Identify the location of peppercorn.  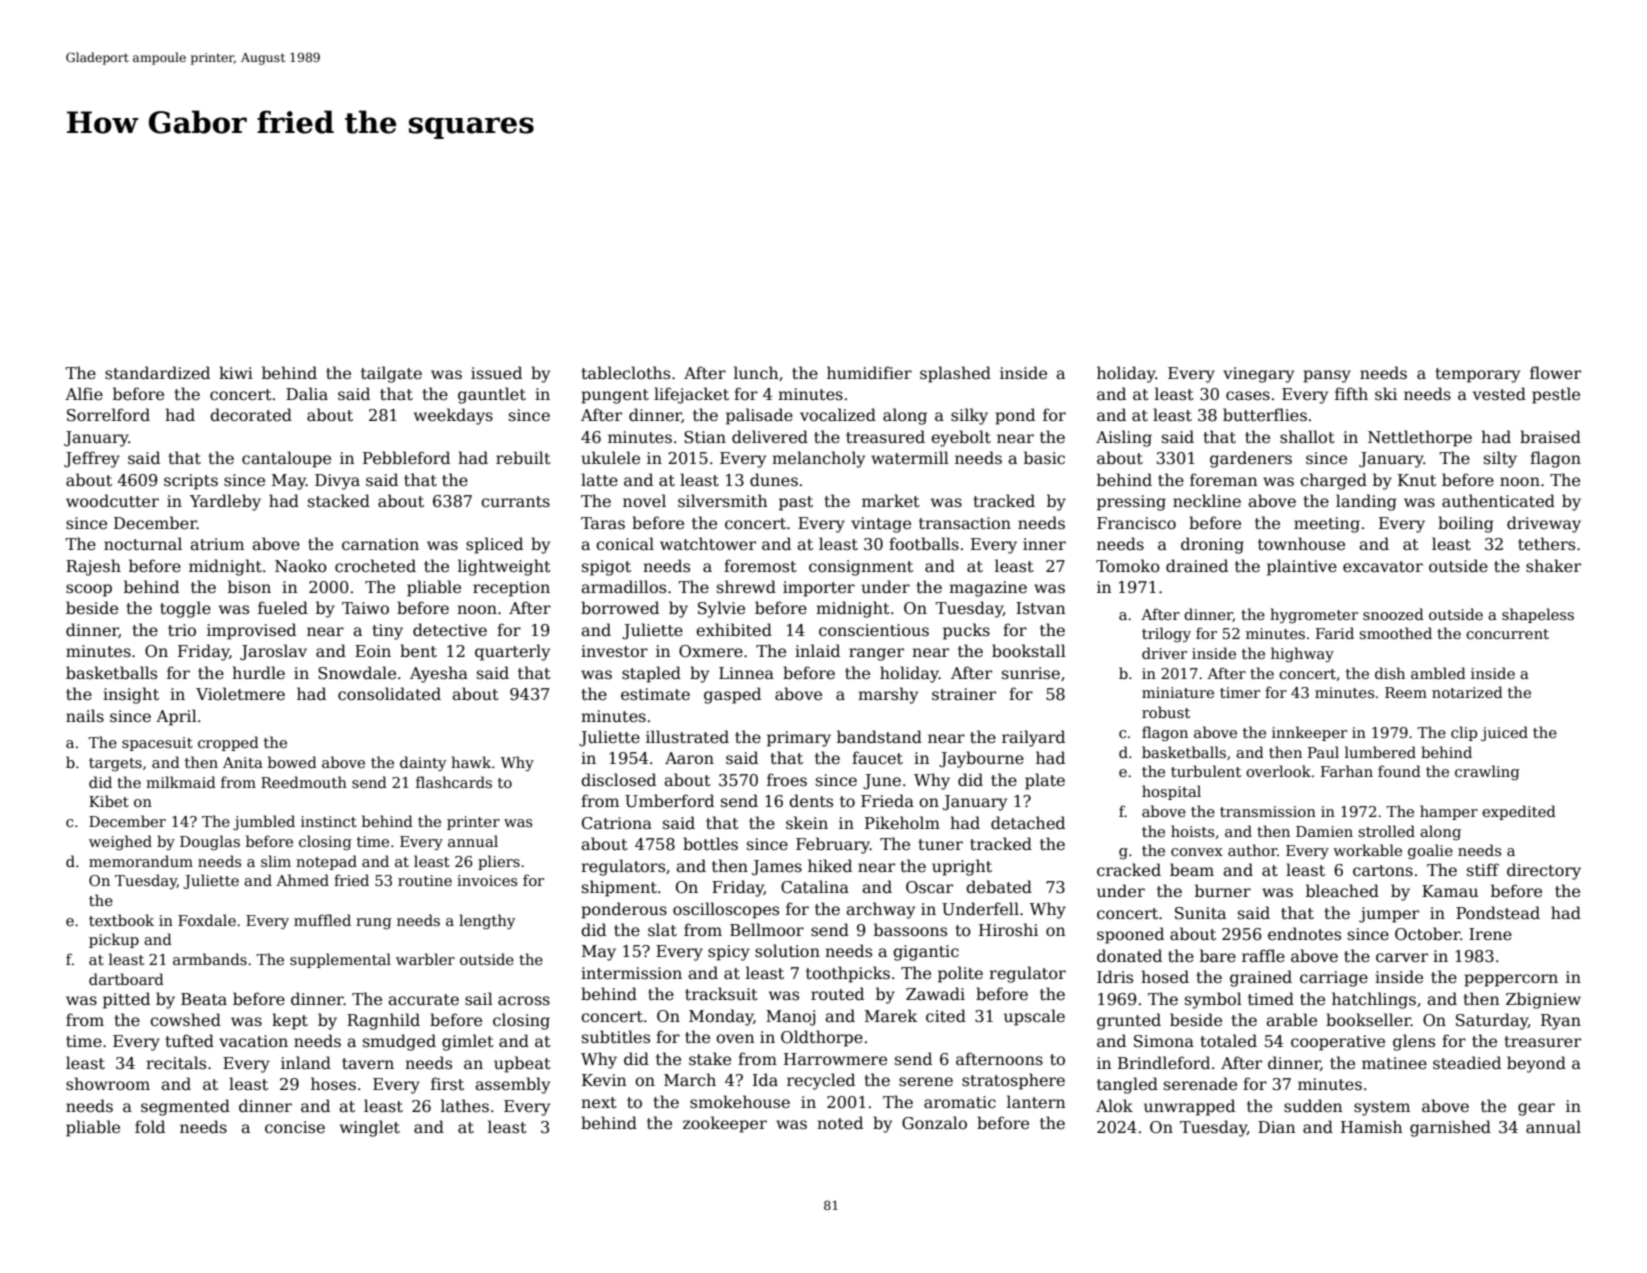
(1511, 980).
